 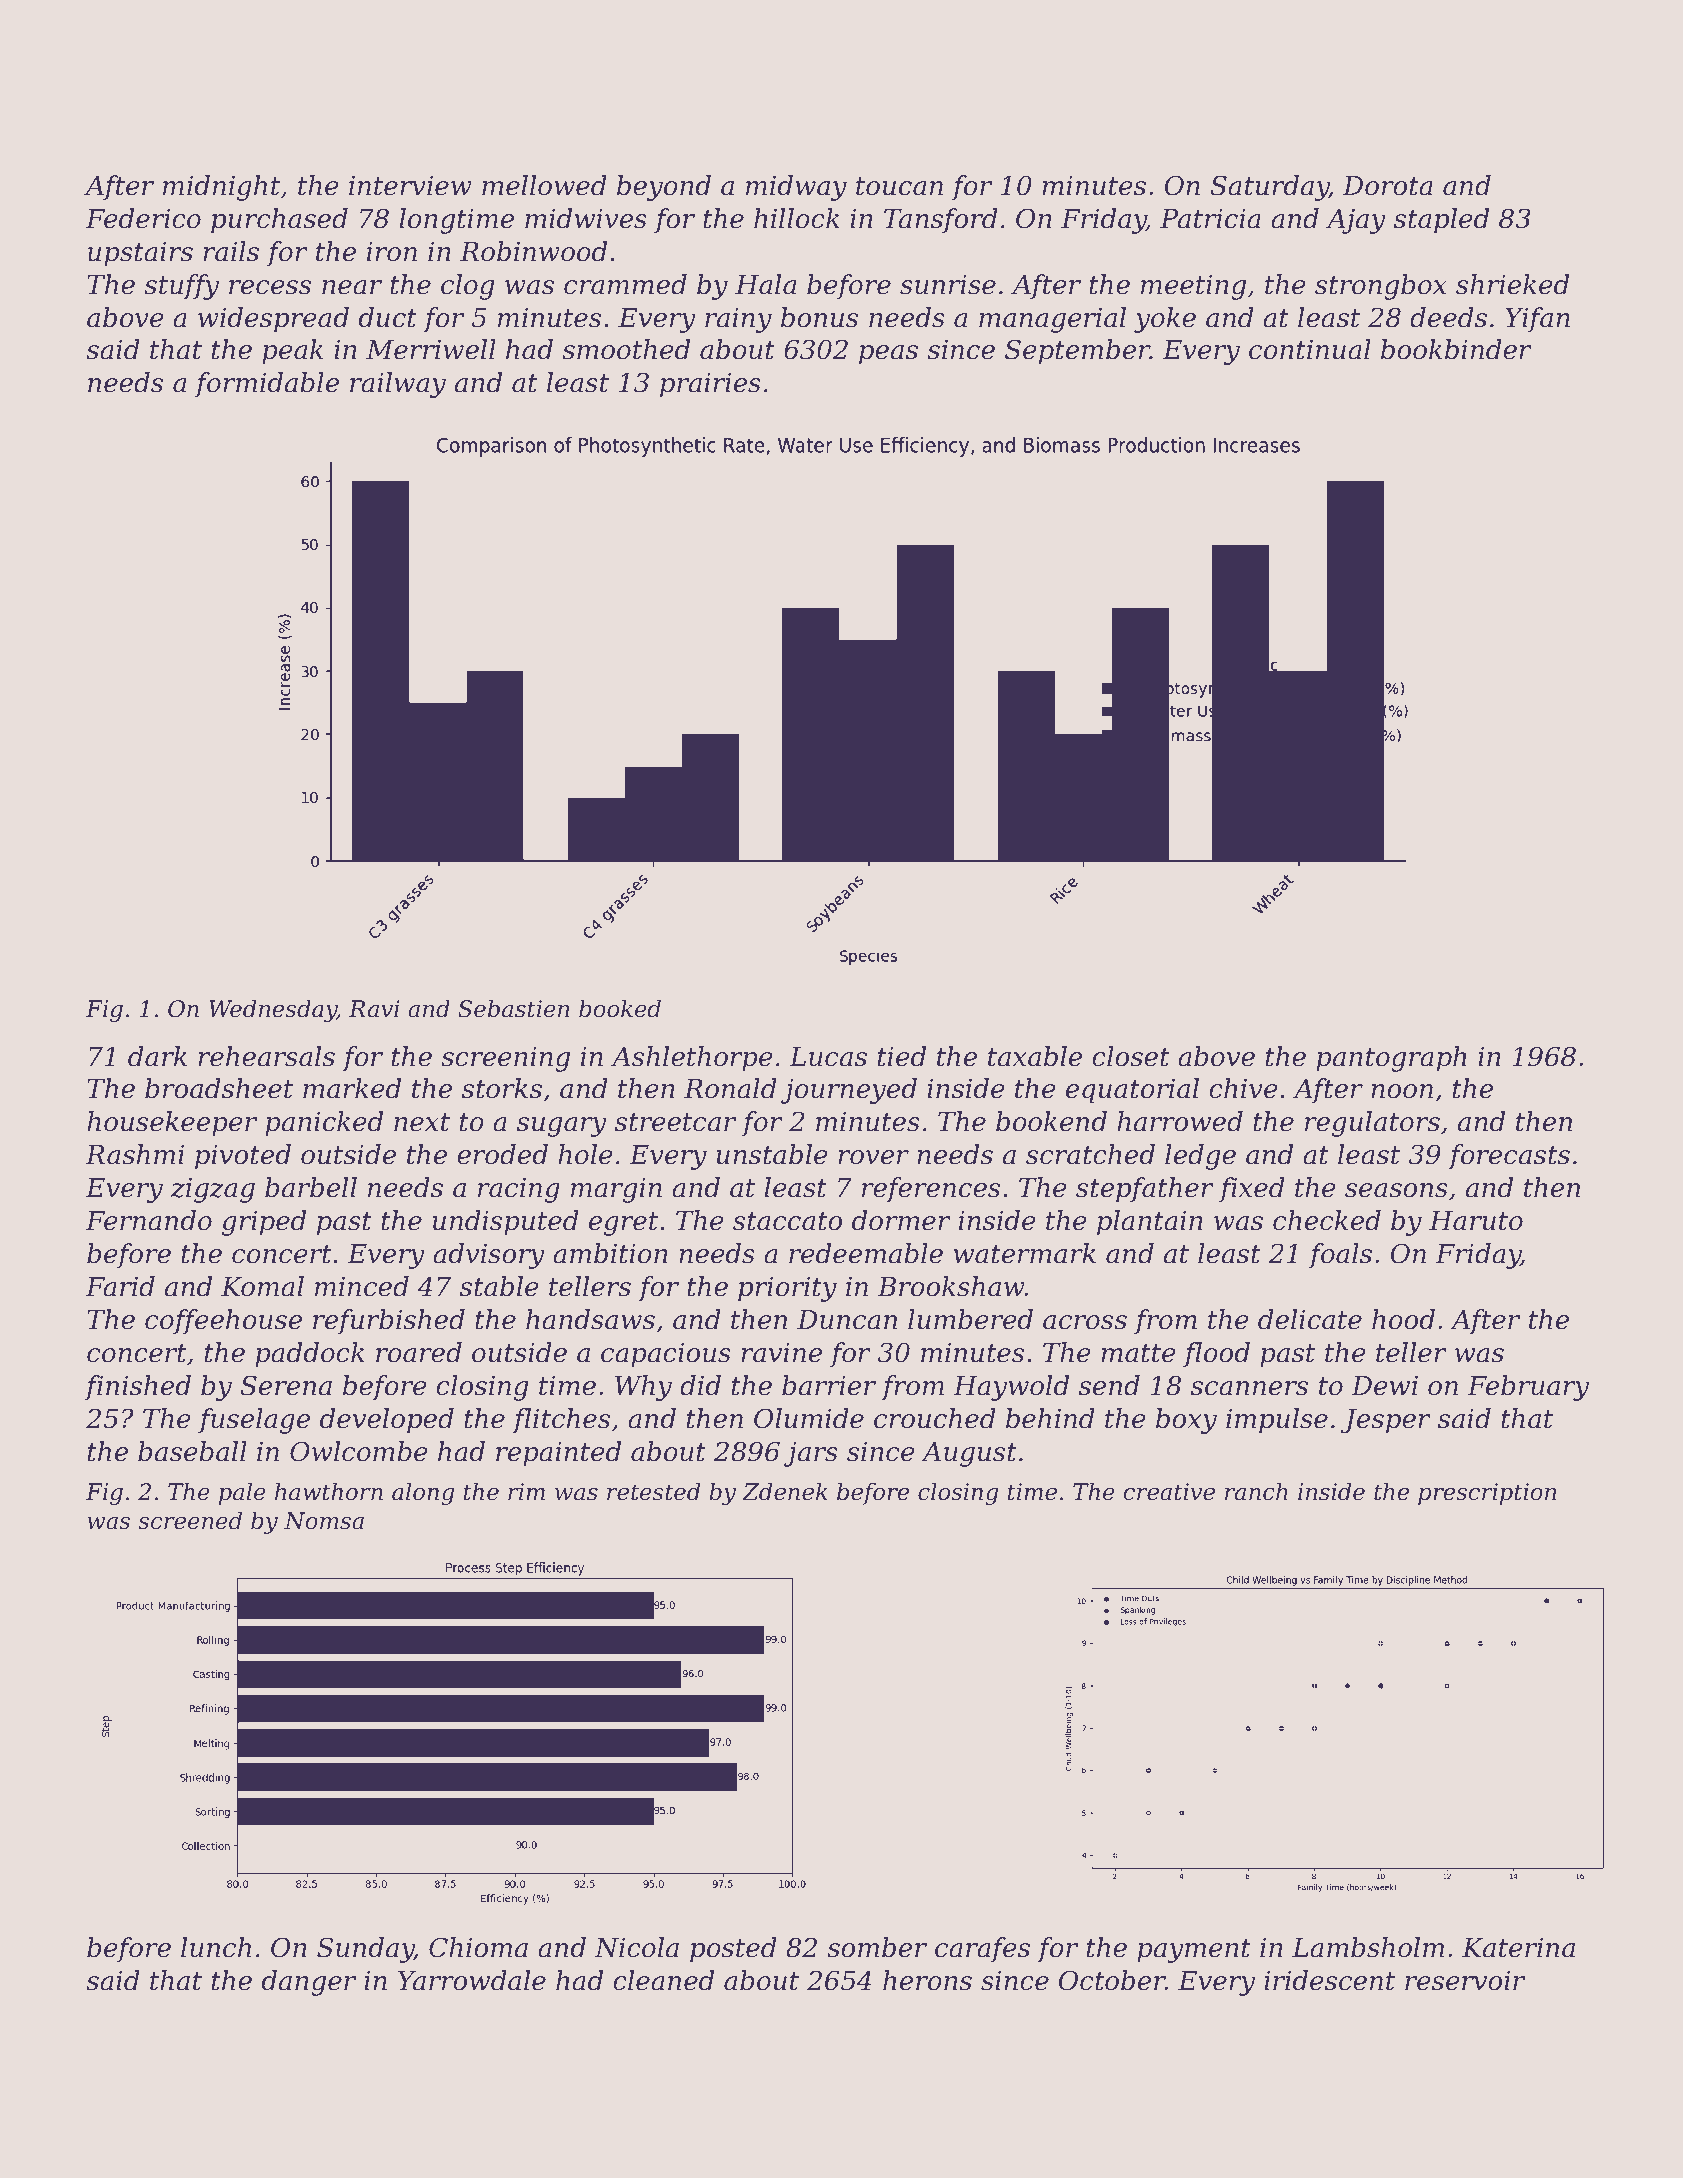 I want to click on prescription, so click(x=1487, y=1494).
